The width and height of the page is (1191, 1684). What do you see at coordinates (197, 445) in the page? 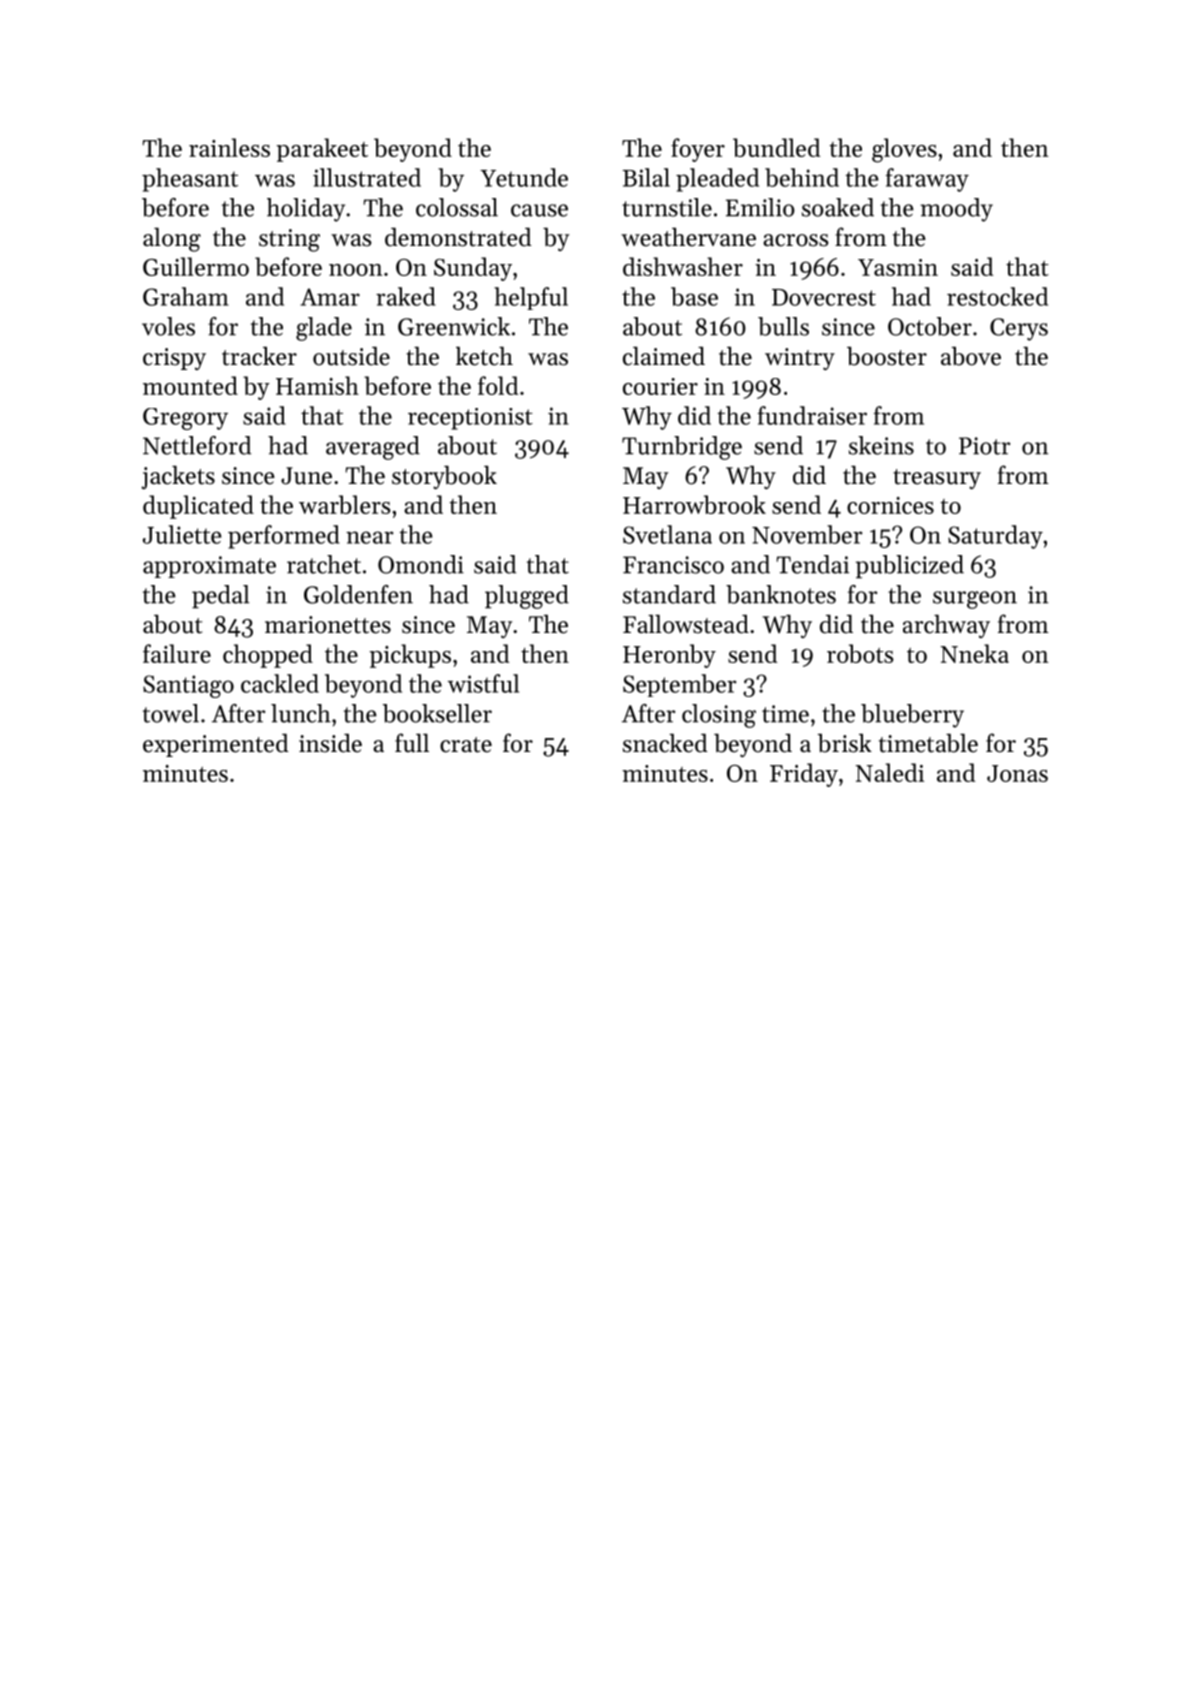
I see `Nettleford` at bounding box center [197, 445].
